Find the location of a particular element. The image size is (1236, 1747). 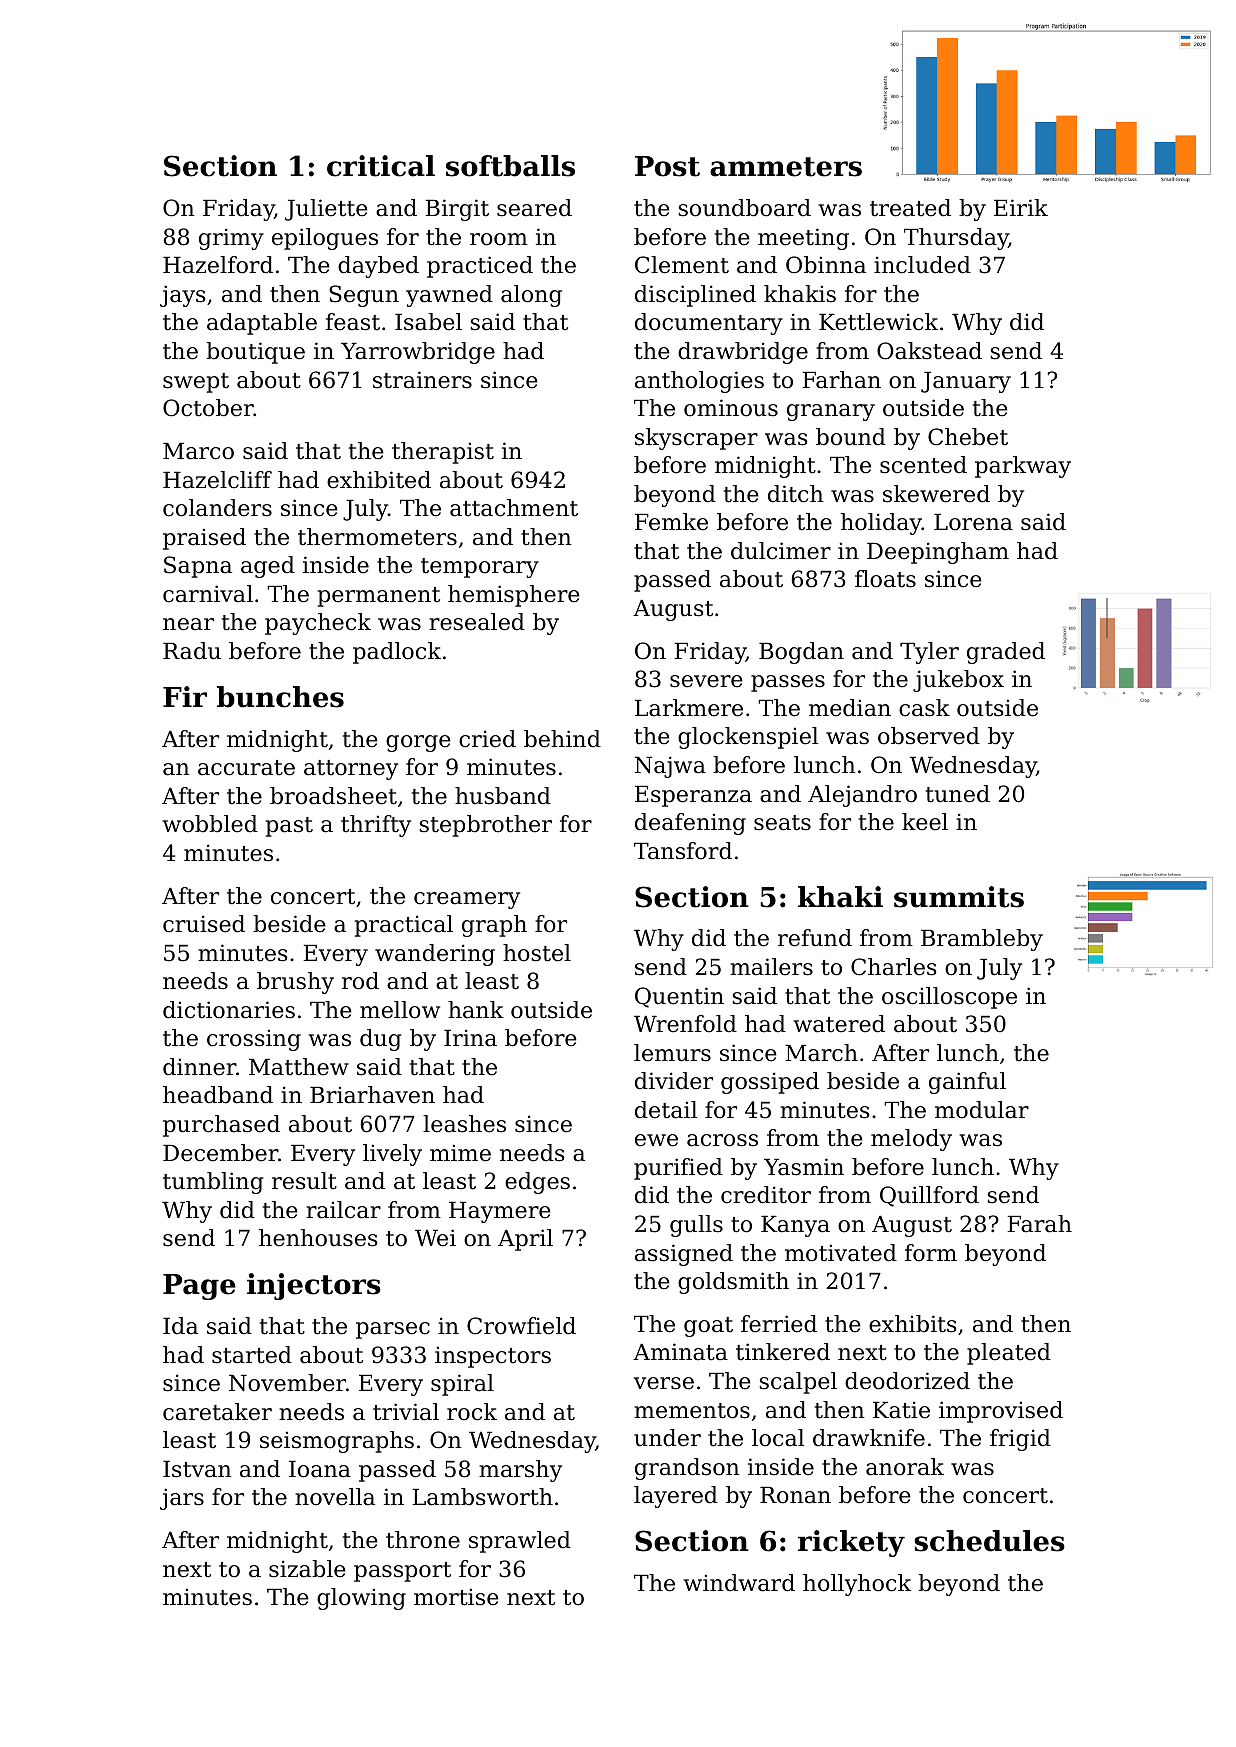

modular is located at coordinates (982, 1110).
